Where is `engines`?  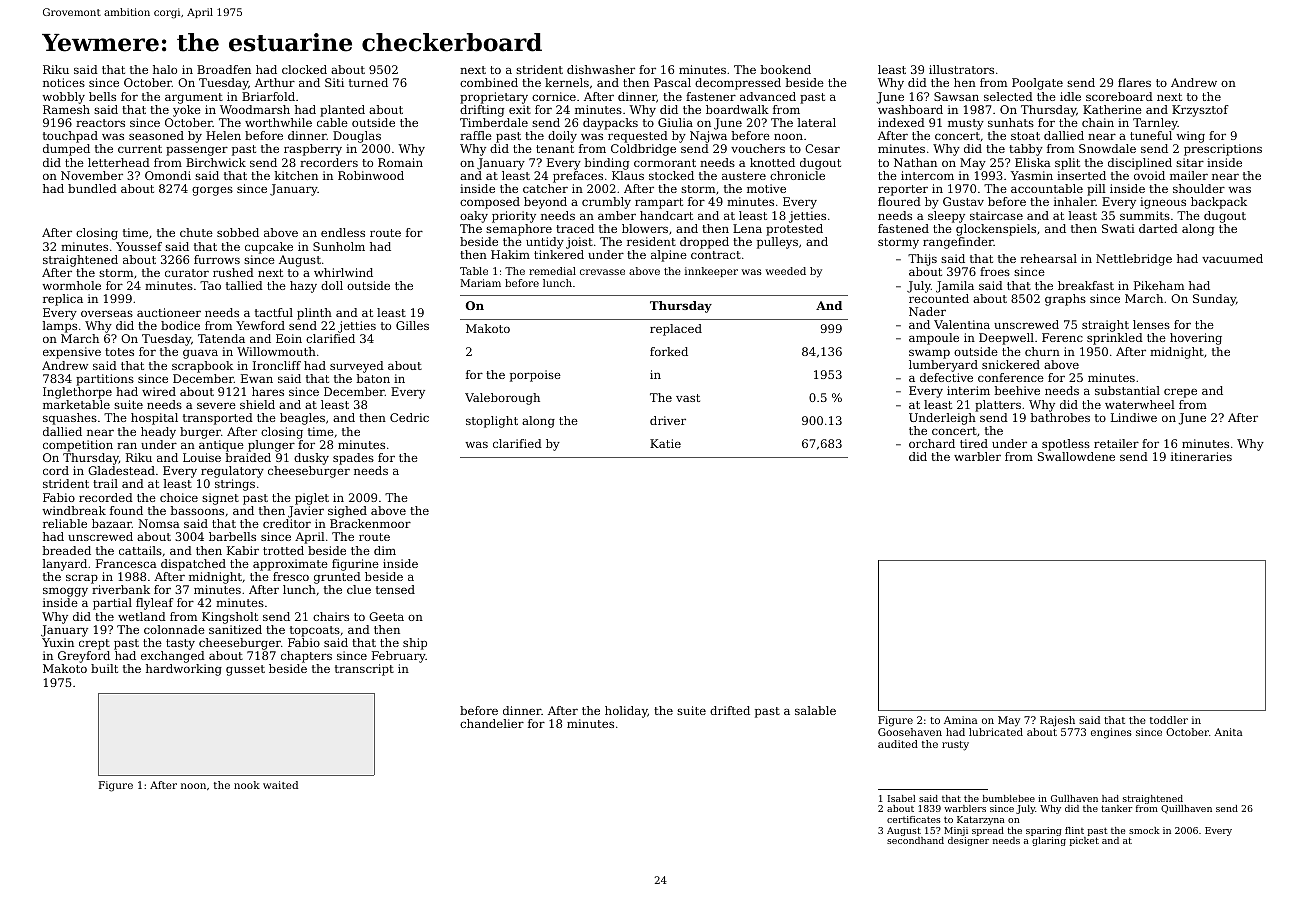
engines is located at coordinates (1111, 733).
